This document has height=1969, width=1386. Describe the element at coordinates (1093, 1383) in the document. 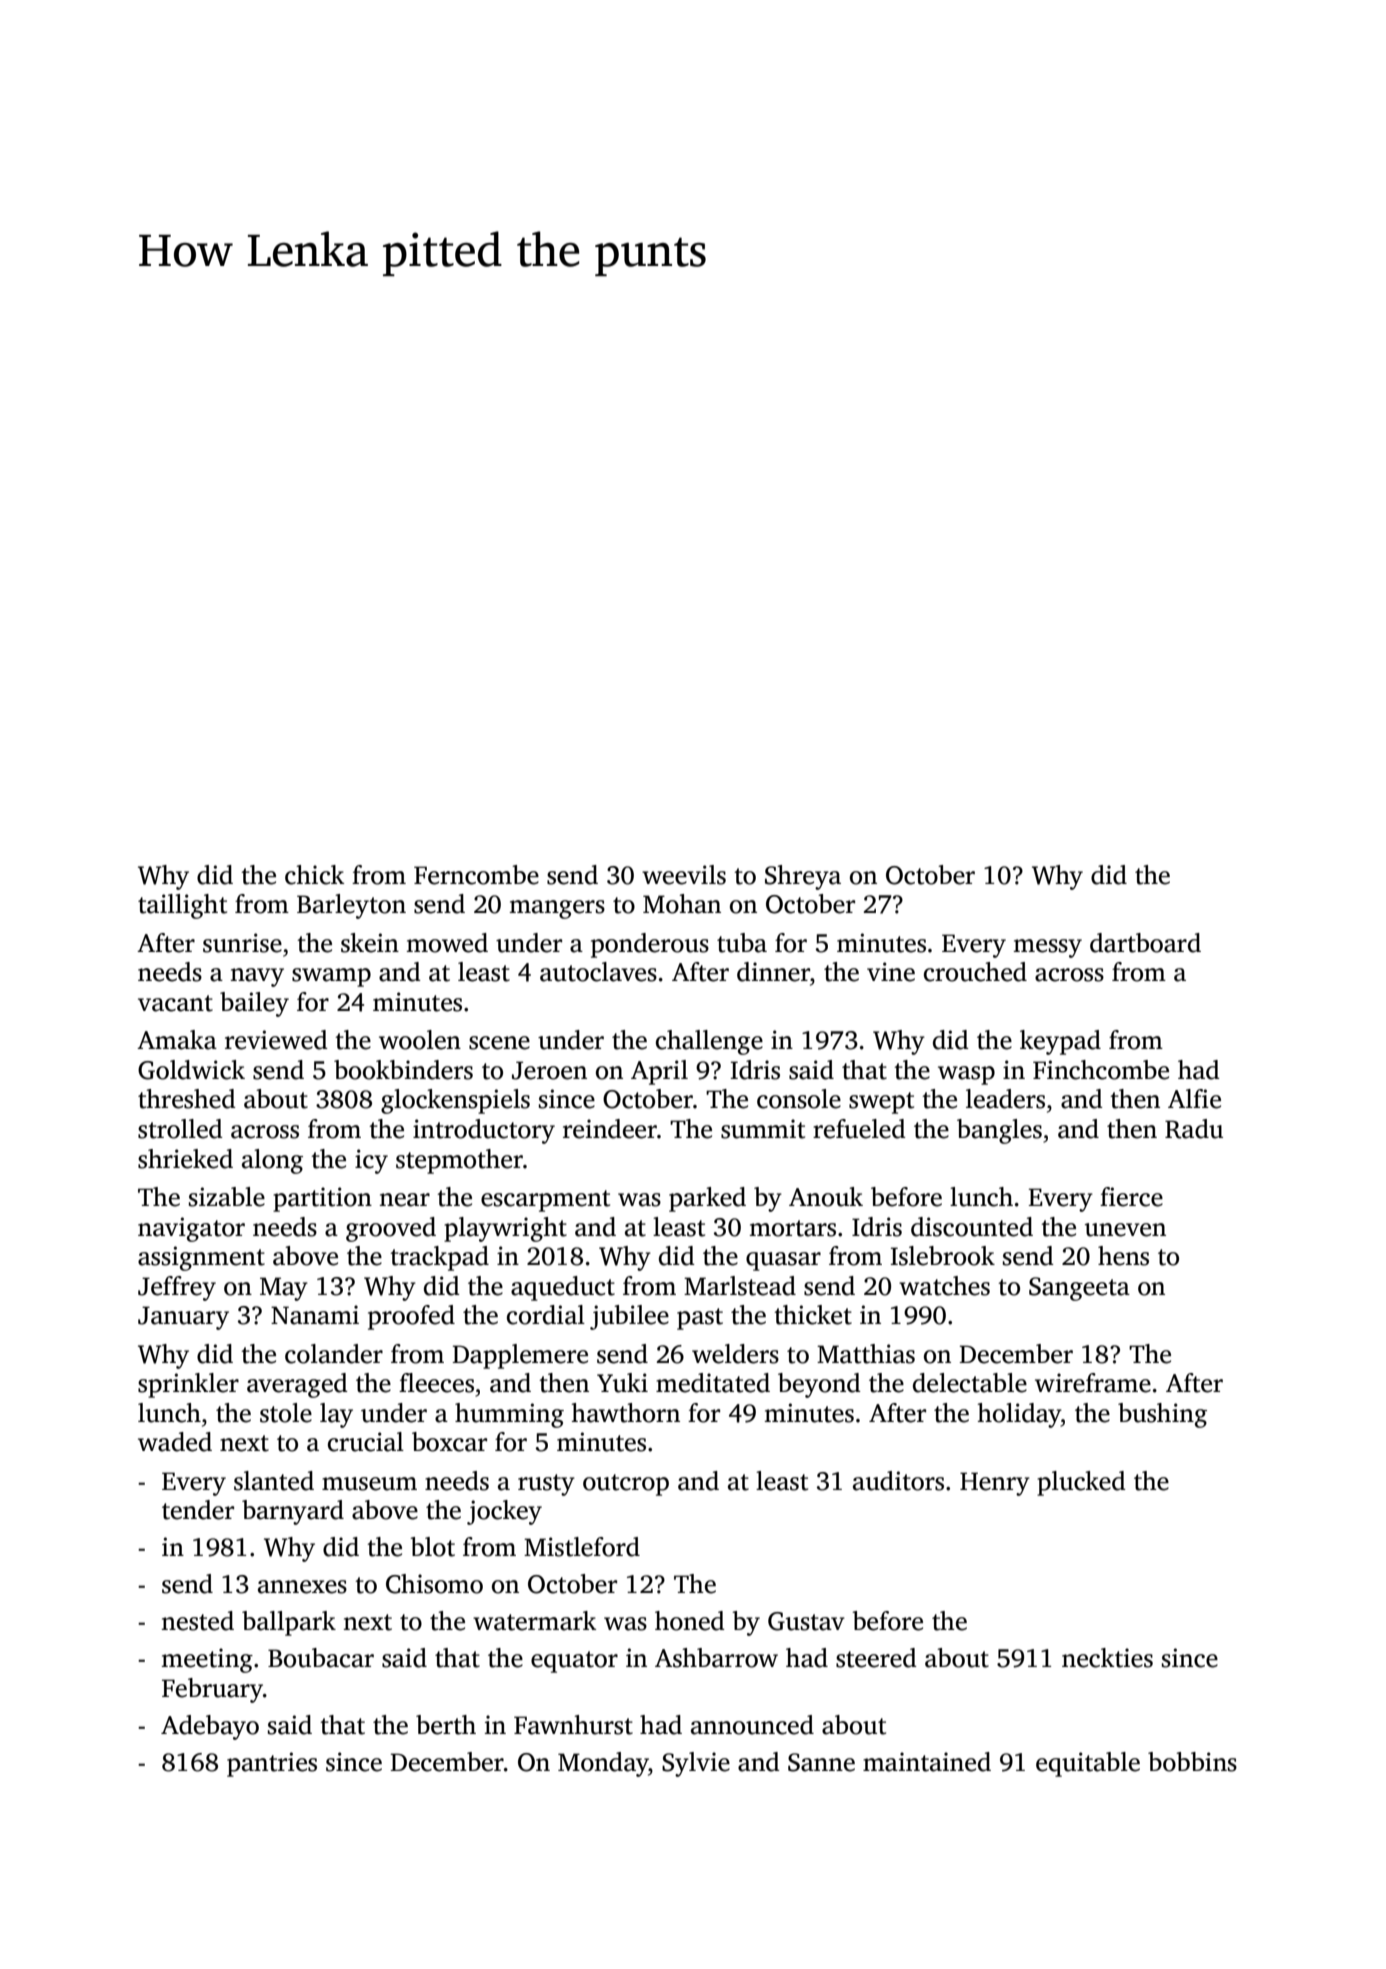

I see `wireframe` at that location.
